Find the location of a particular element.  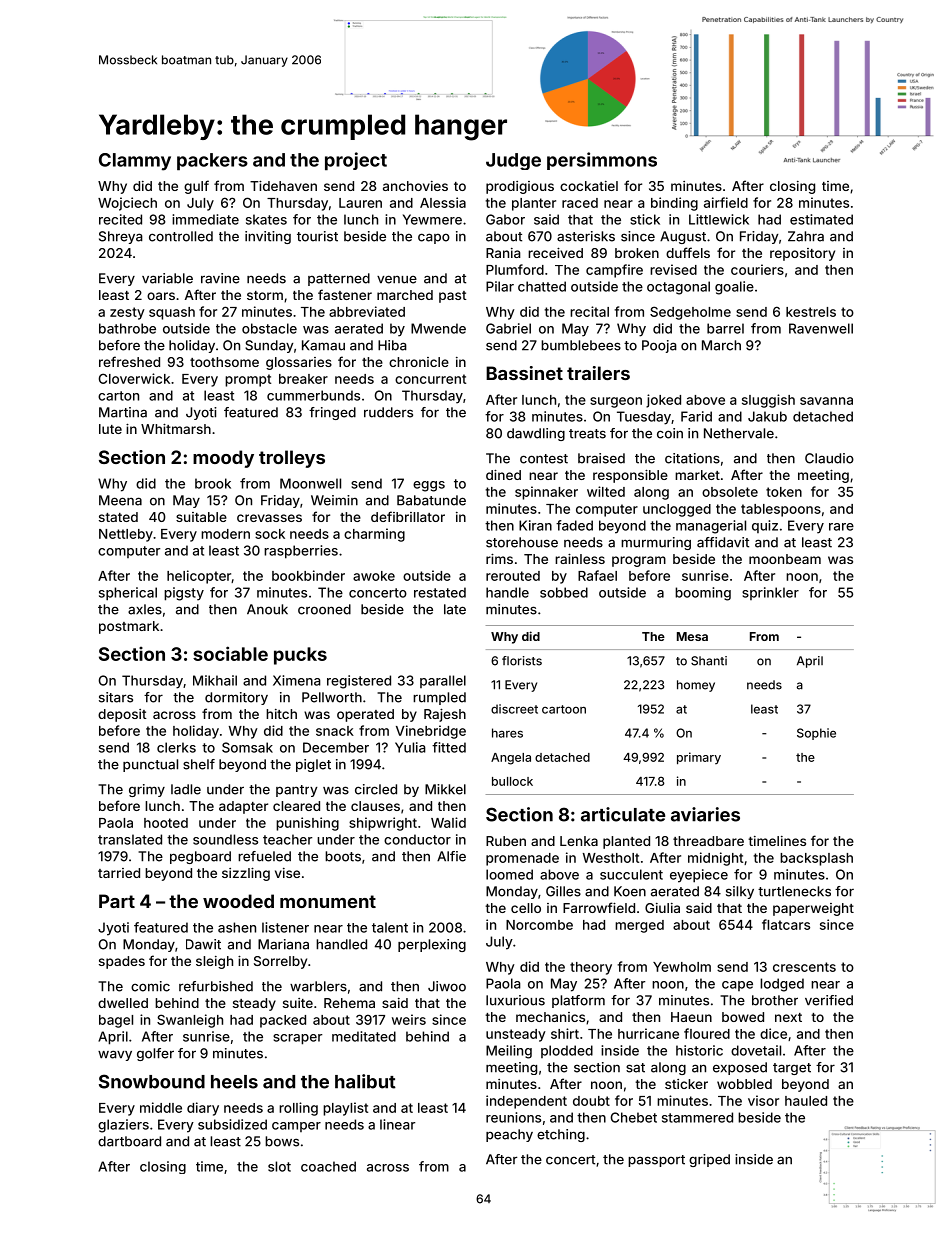

Claudio is located at coordinates (829, 458).
